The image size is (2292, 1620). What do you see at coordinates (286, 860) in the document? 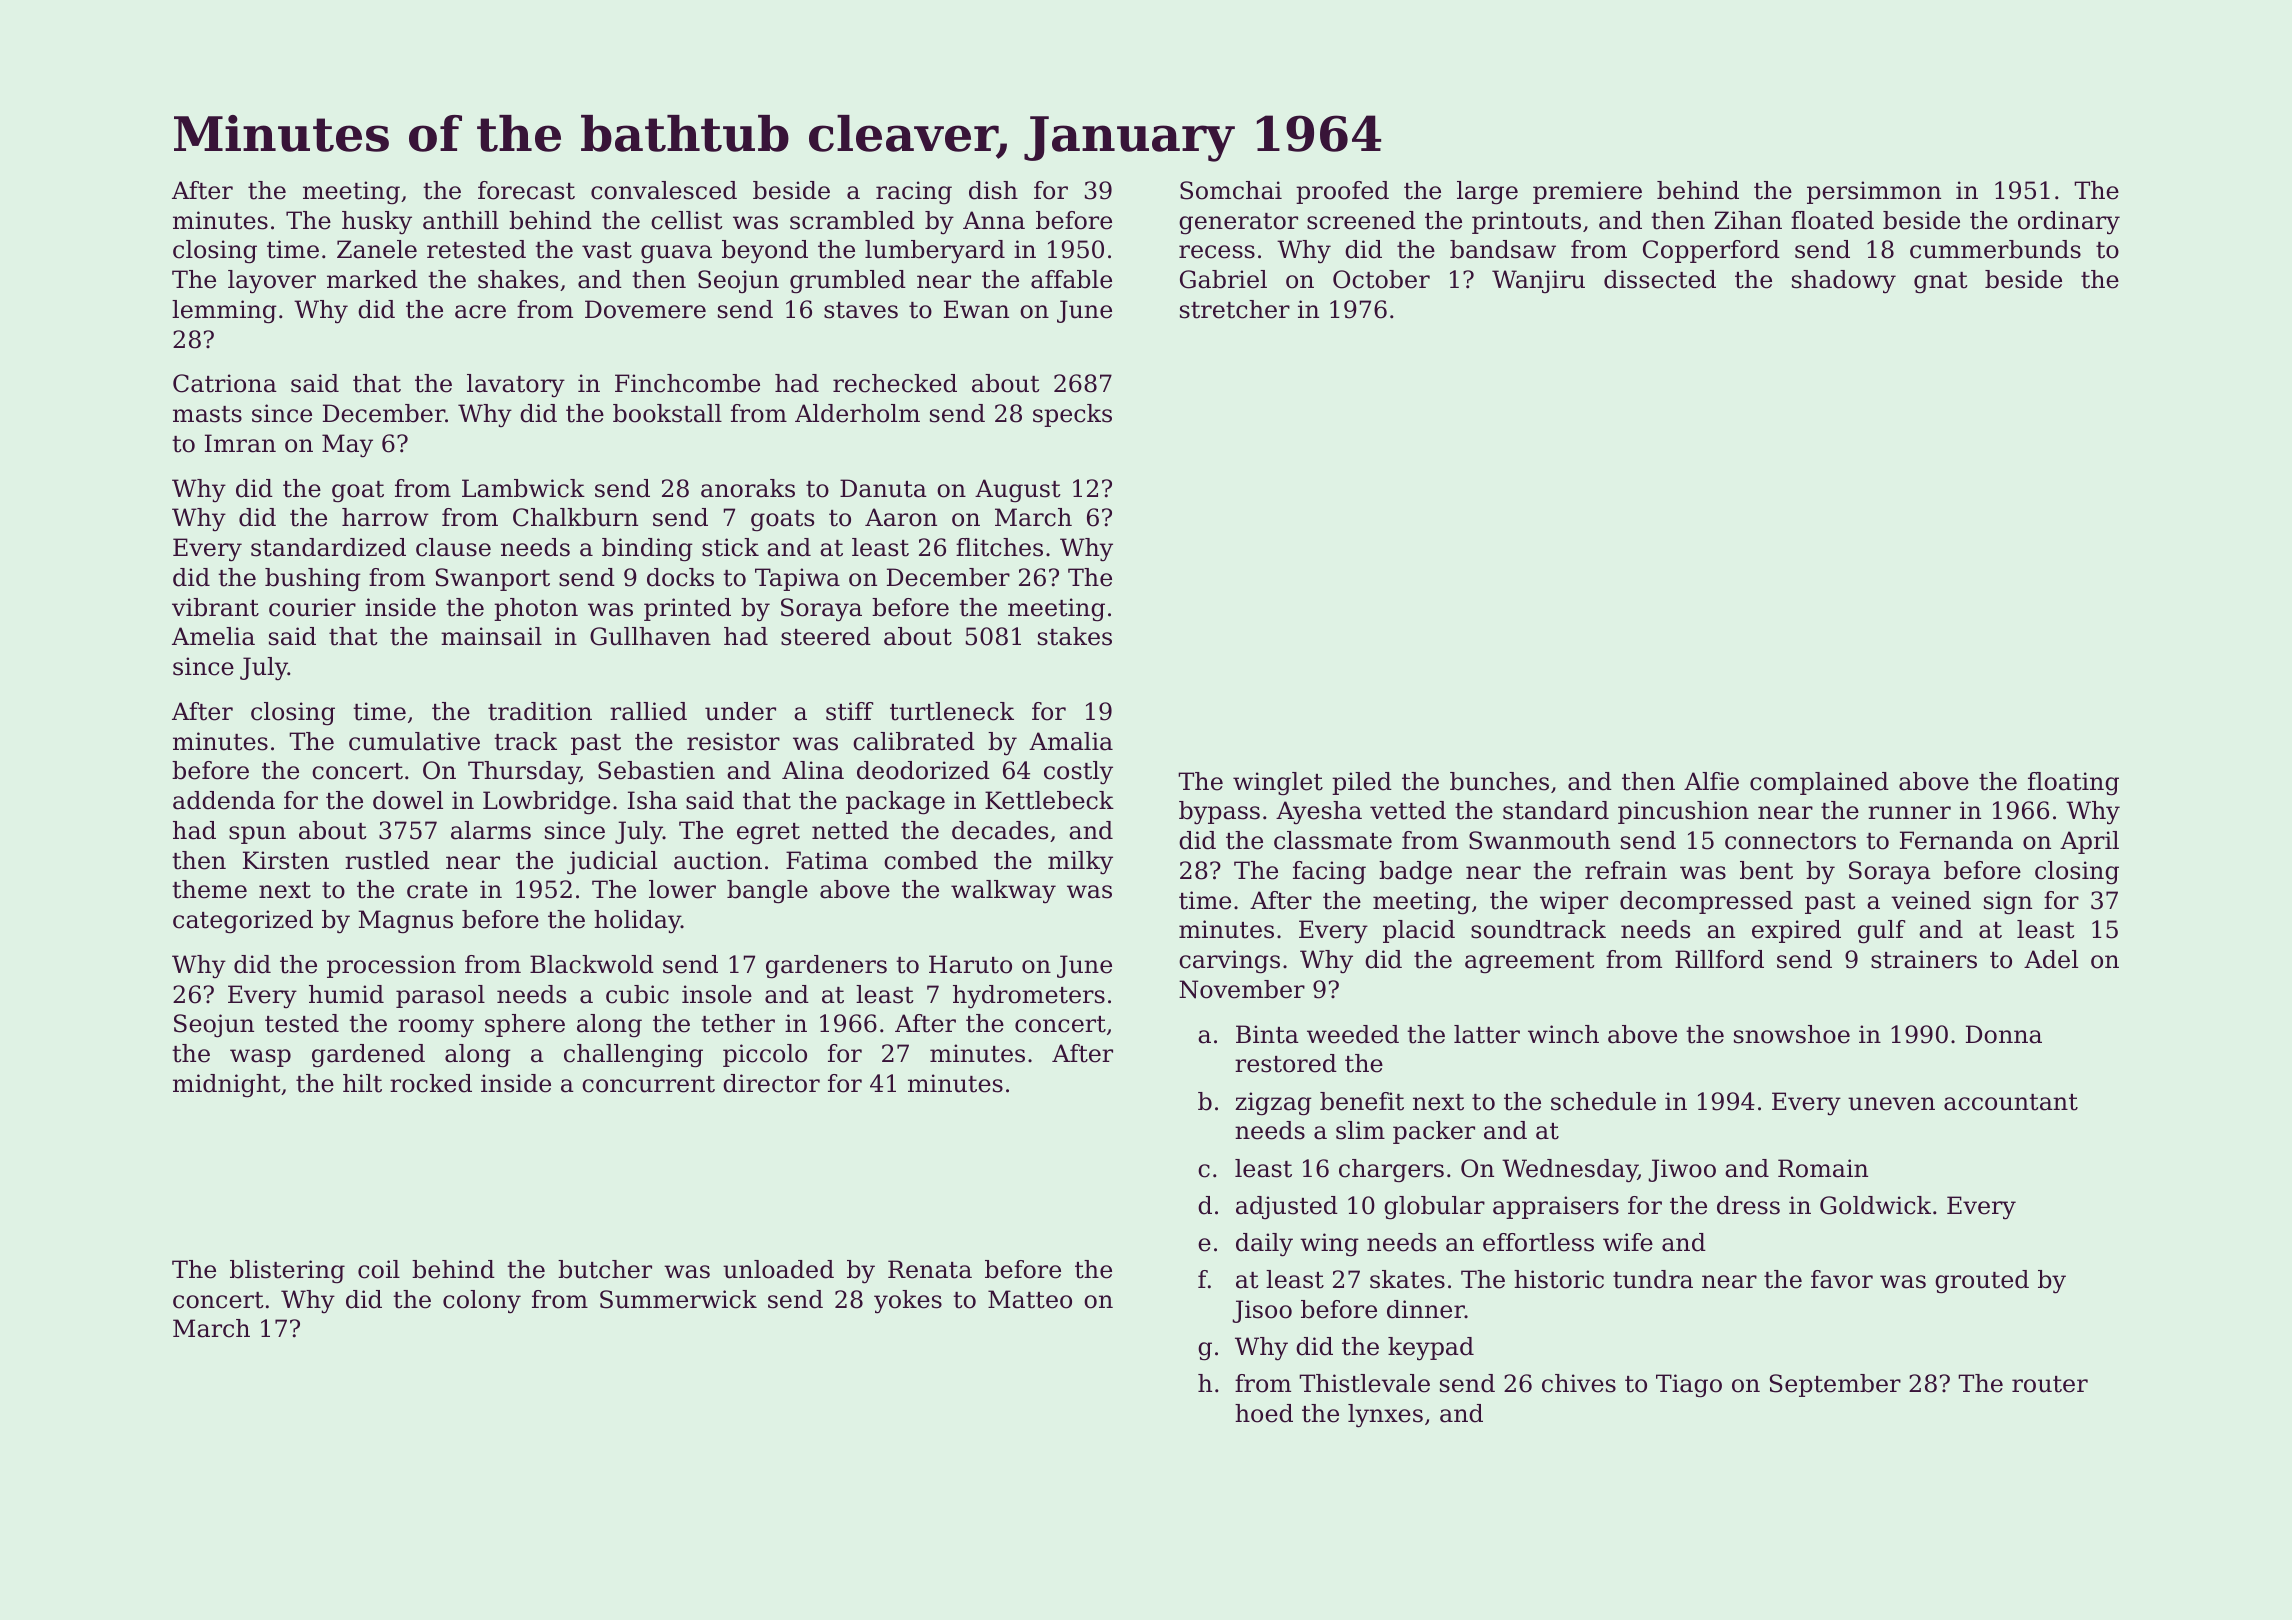
I see `Kirsten` at bounding box center [286, 860].
